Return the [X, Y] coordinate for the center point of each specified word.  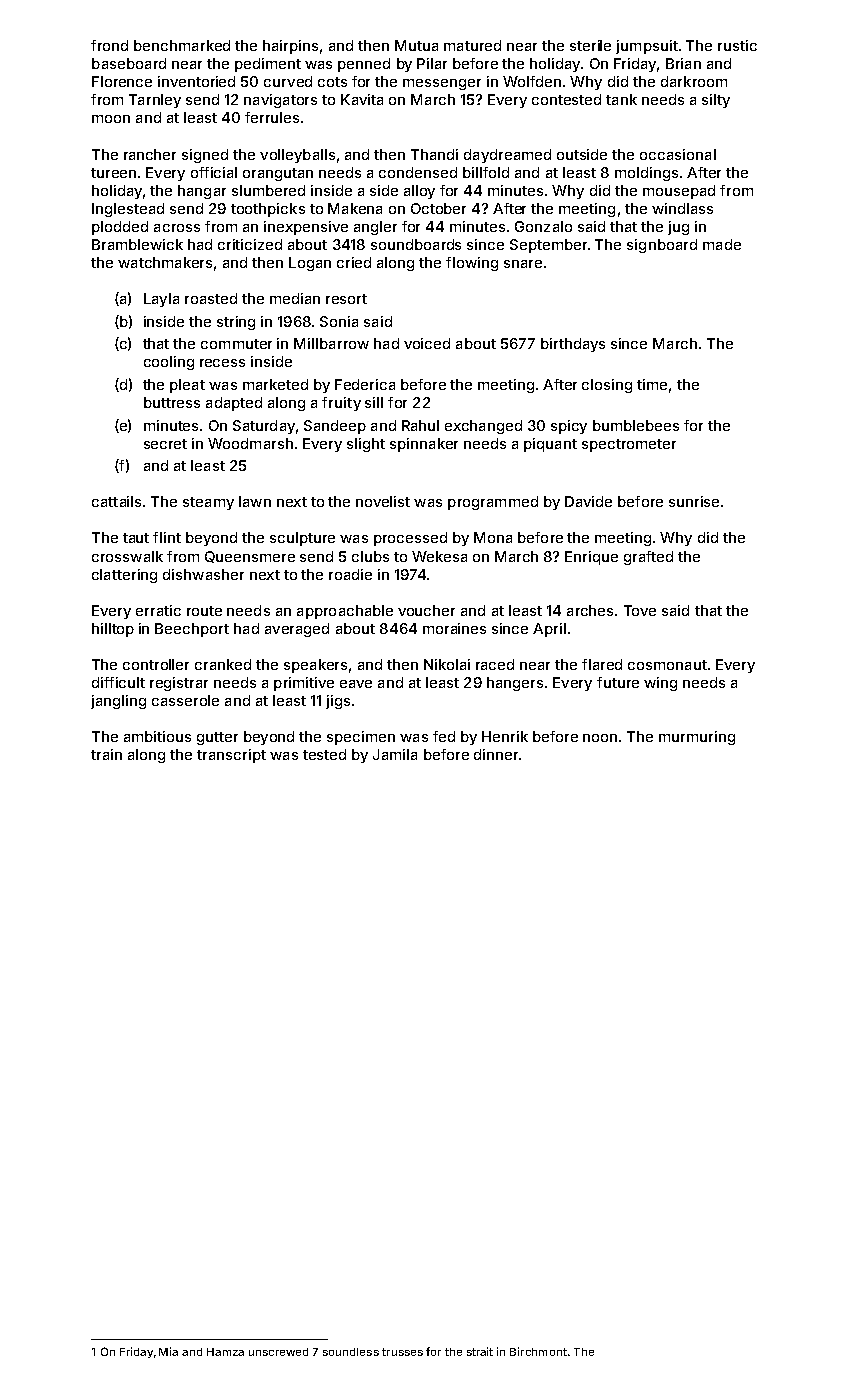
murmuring [697, 738]
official [214, 172]
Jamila [395, 754]
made [722, 244]
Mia [168, 1351]
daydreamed [507, 156]
